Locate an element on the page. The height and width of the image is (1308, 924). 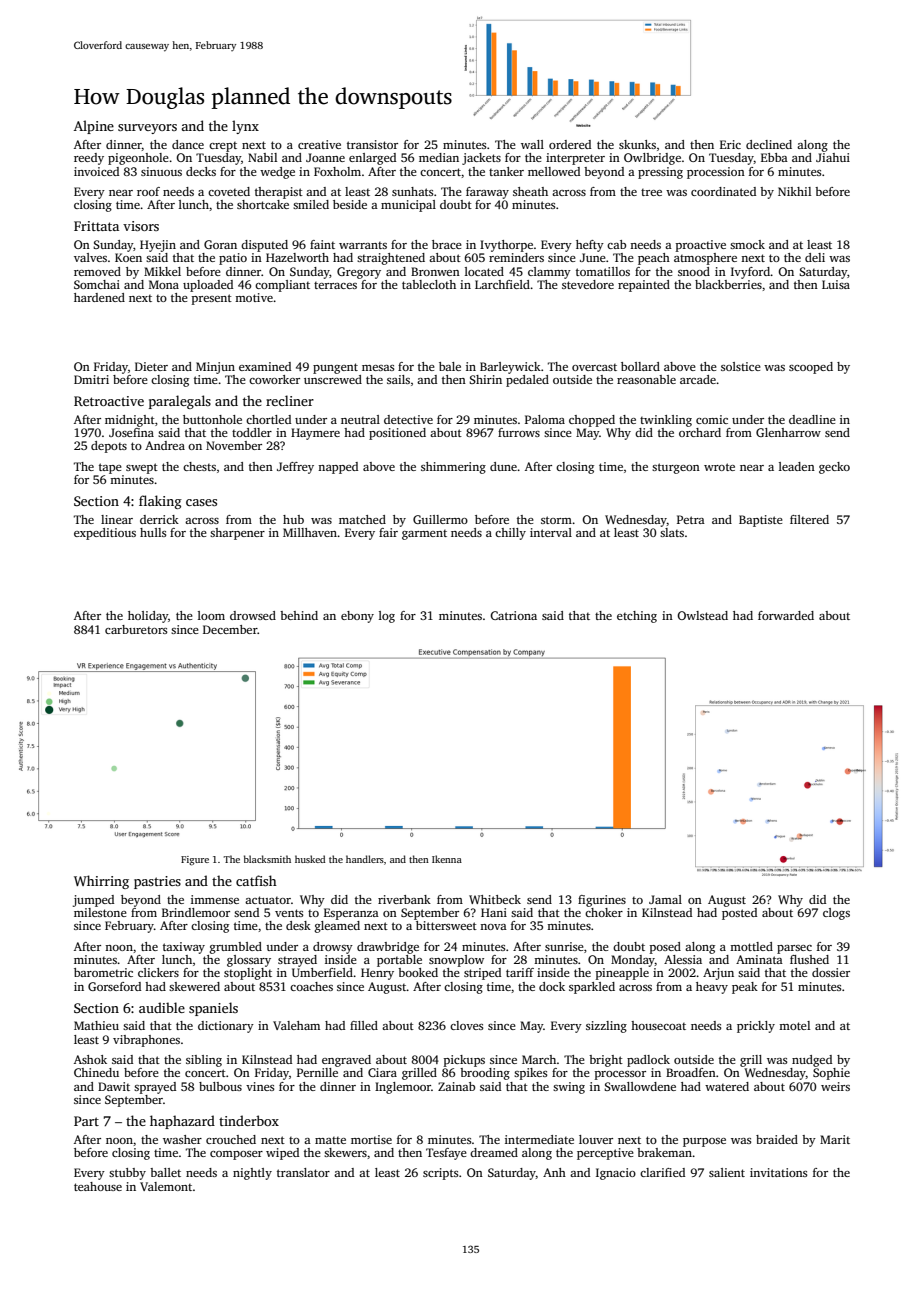
forwarded is located at coordinates (786, 615).
